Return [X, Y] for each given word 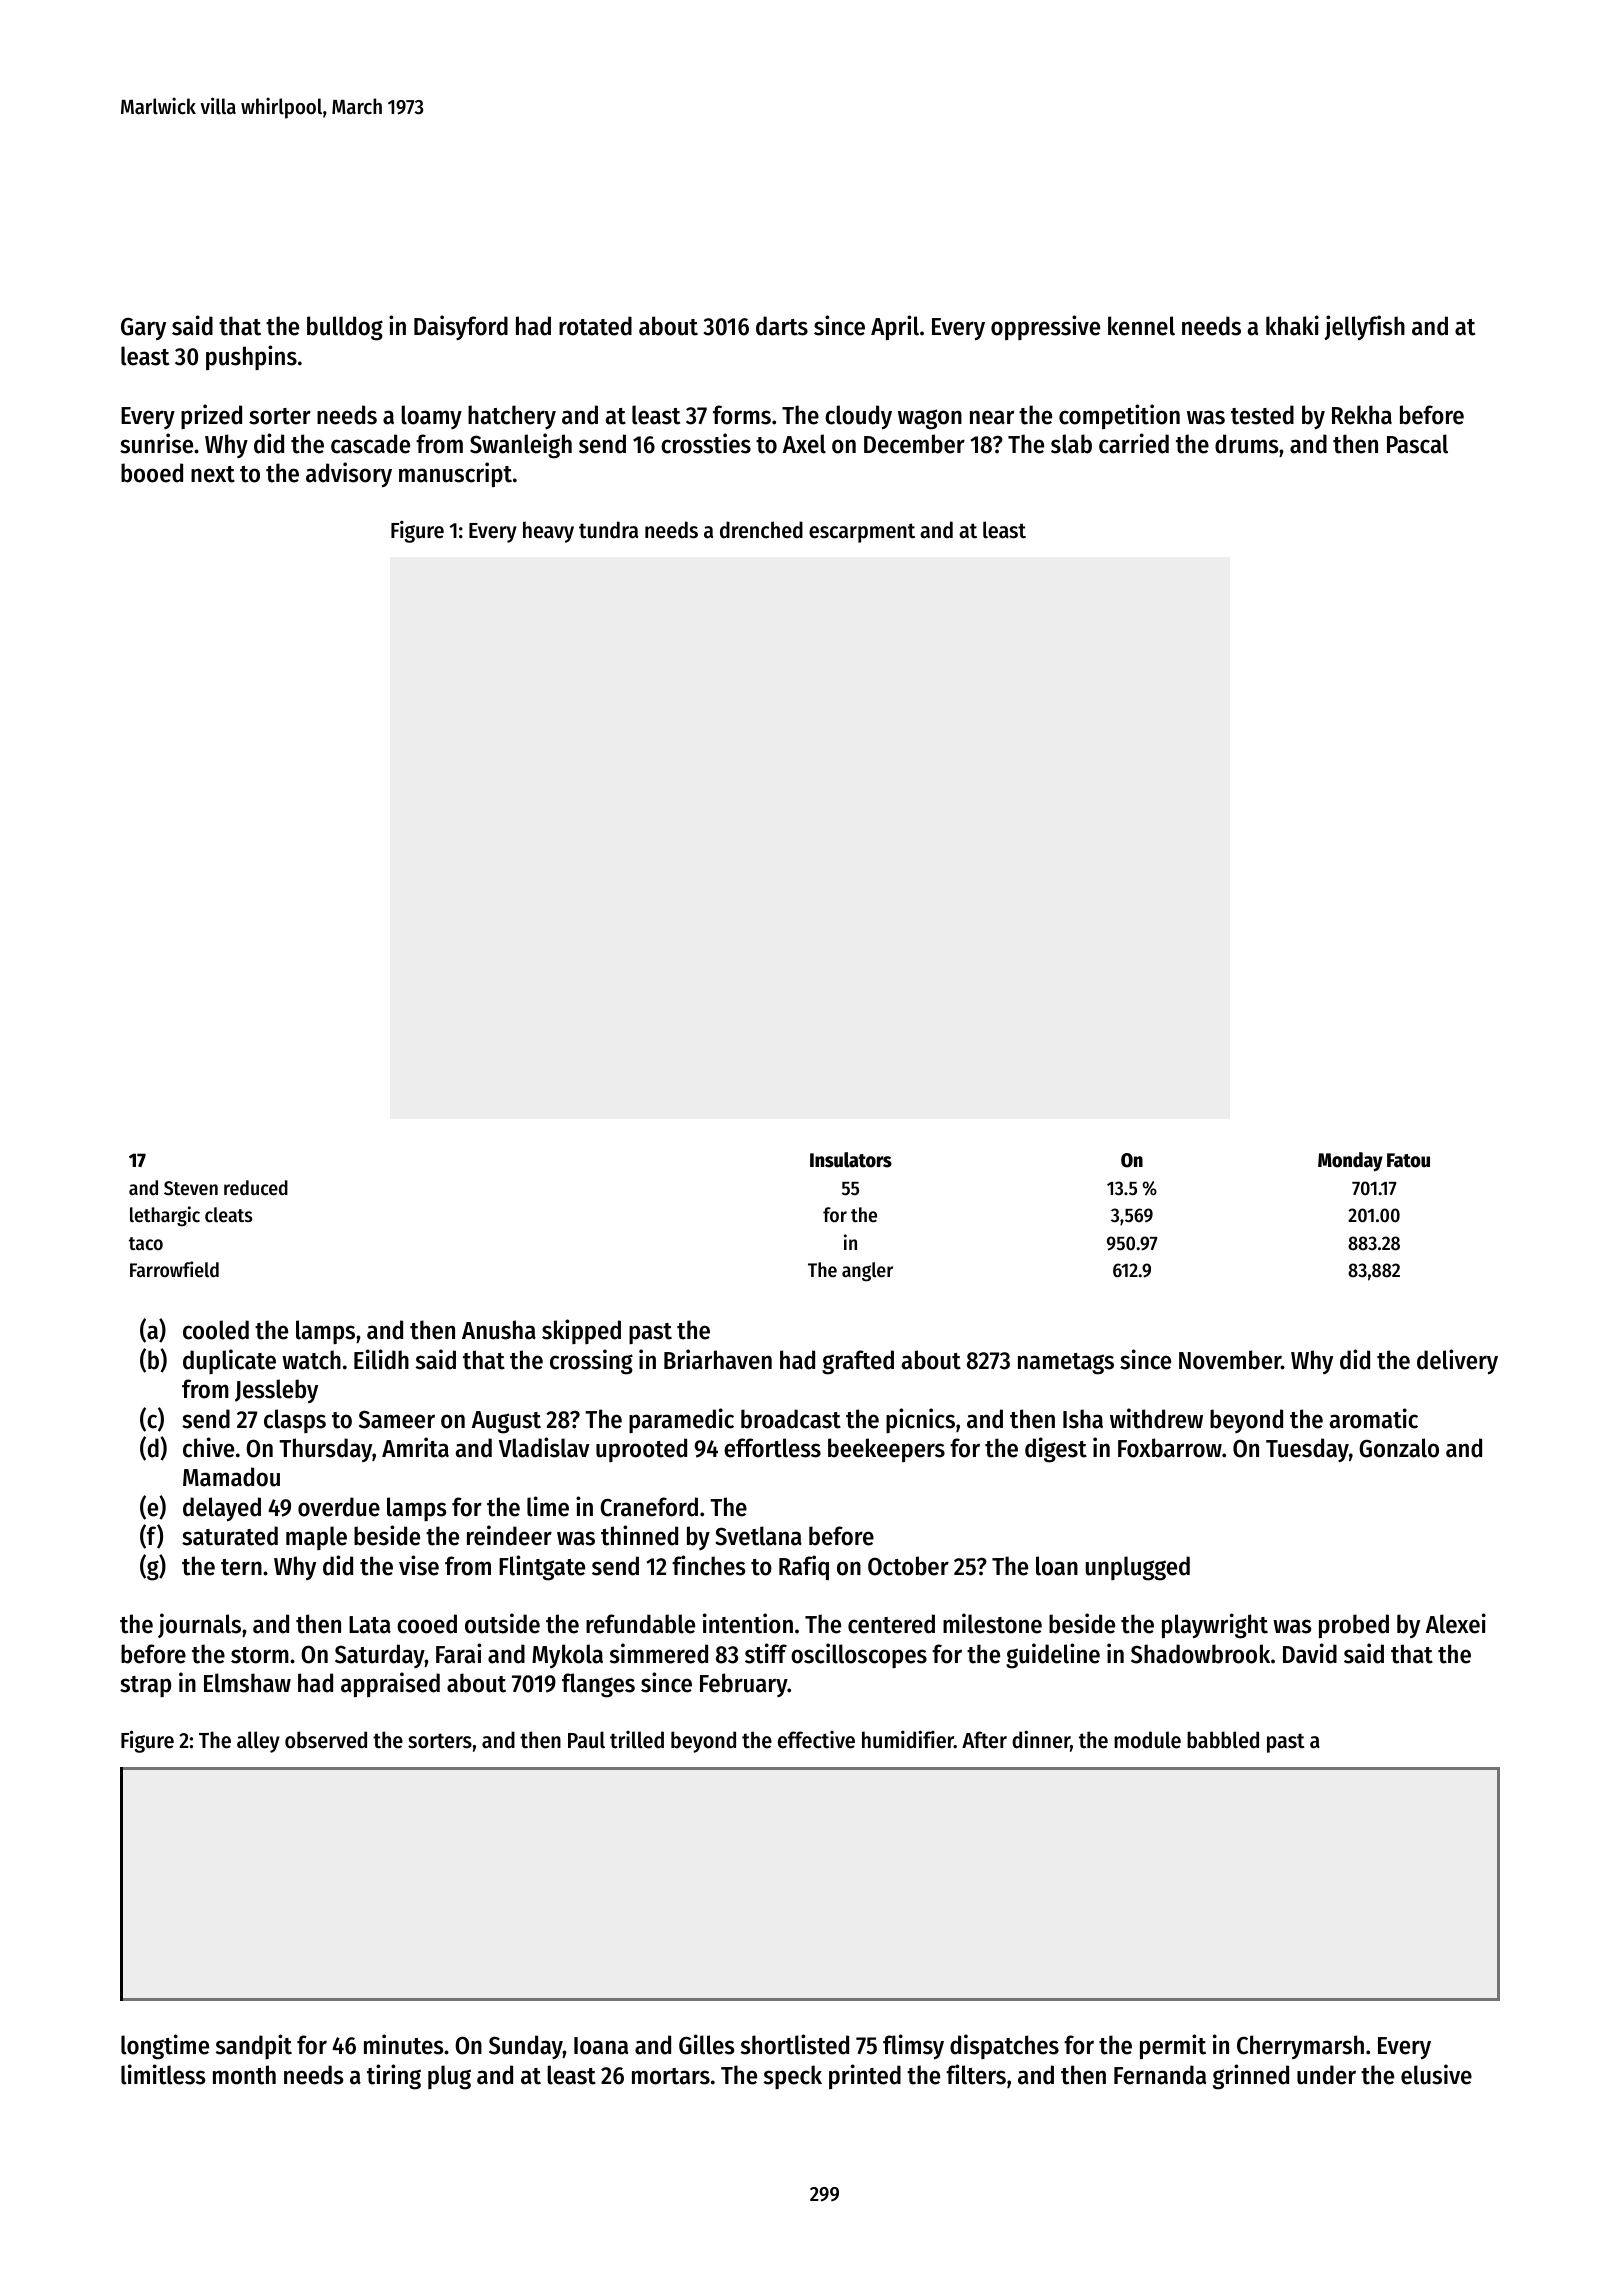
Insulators [851, 1160]
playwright [1215, 1626]
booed [152, 473]
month [244, 2075]
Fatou [1408, 1160]
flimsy [913, 2047]
